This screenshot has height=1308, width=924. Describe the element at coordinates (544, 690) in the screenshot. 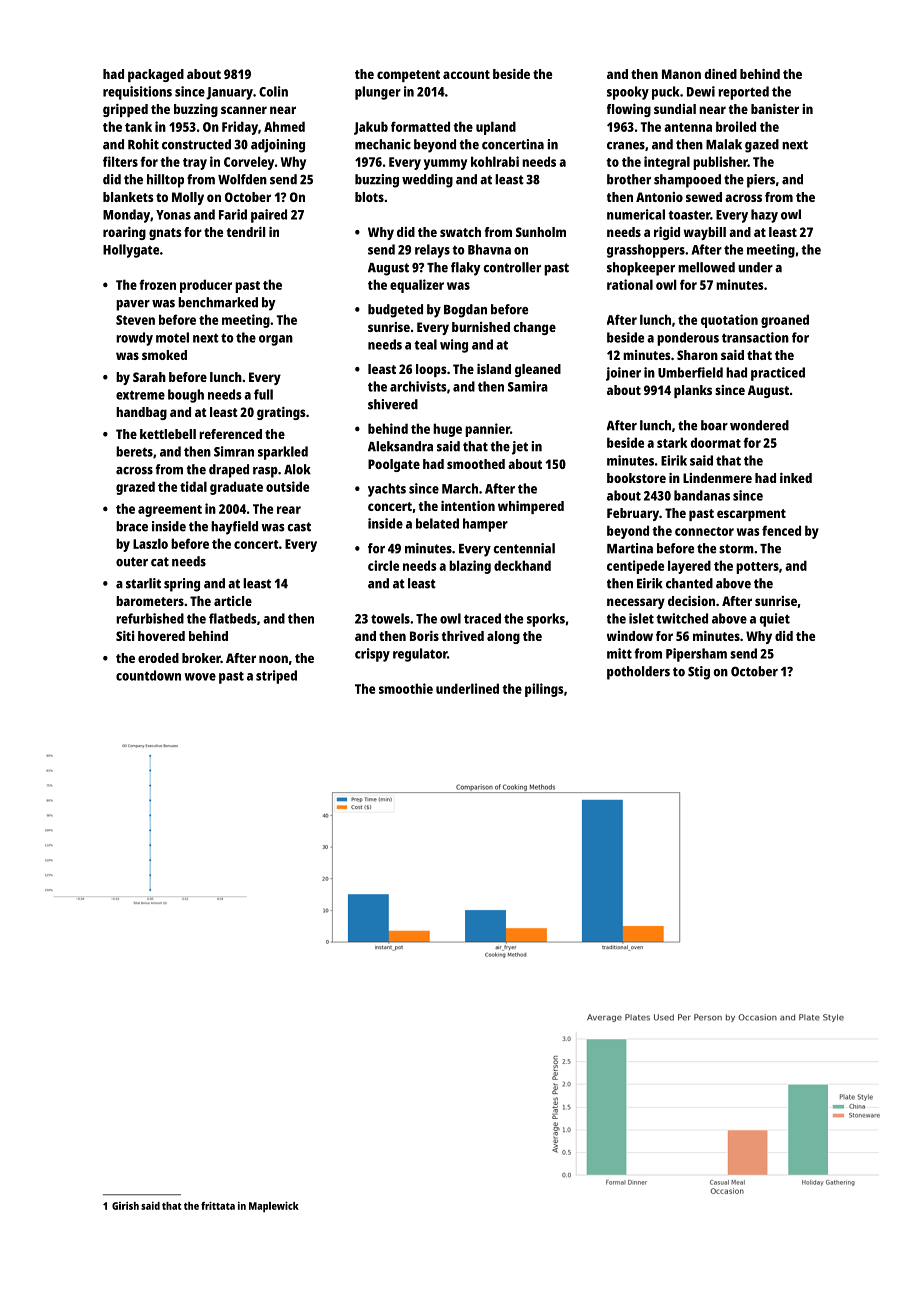

I see `pilings` at that location.
